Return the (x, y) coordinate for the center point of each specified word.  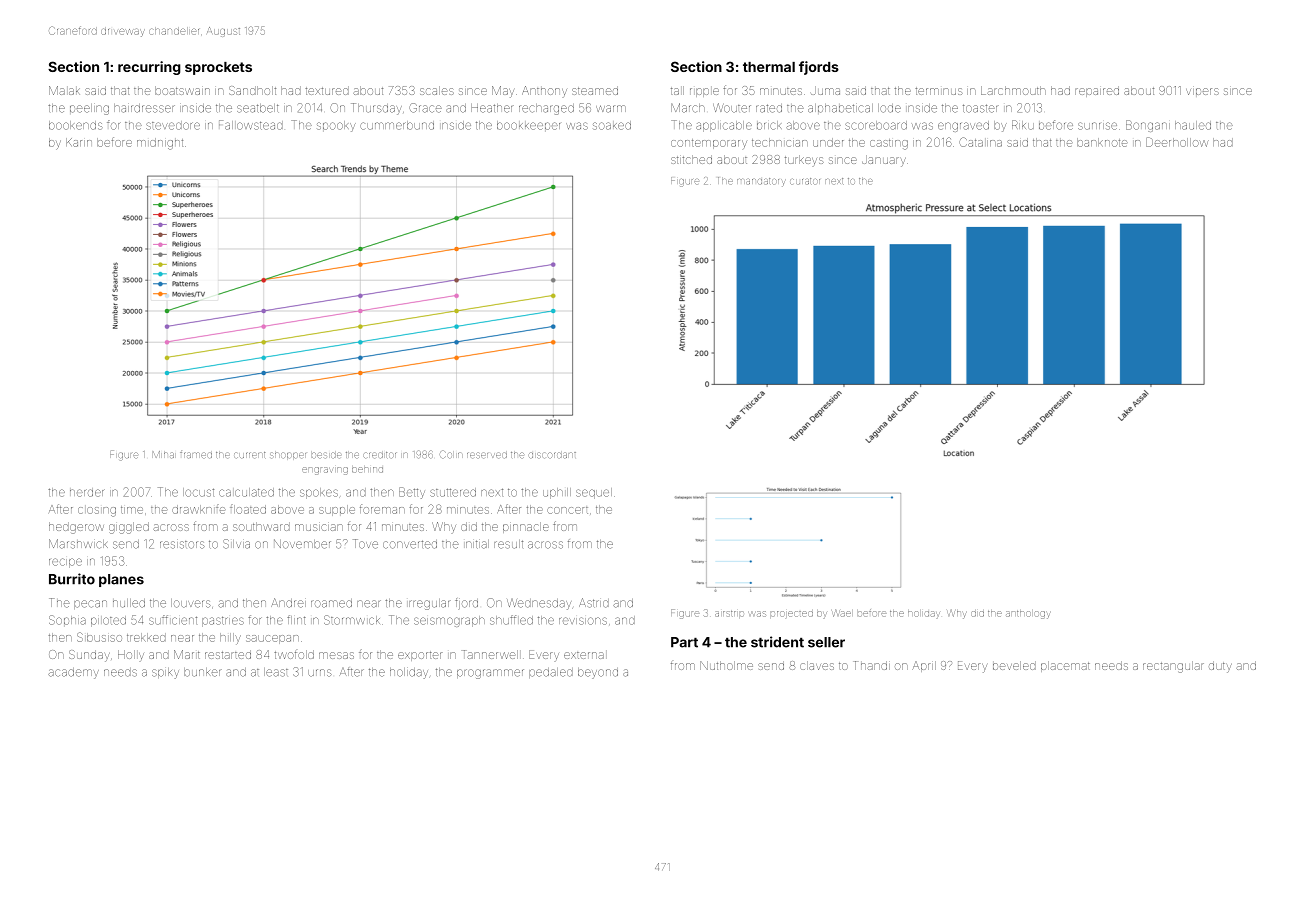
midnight (160, 144)
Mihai (163, 454)
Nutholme (726, 665)
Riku (1023, 125)
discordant (552, 455)
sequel (594, 493)
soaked (612, 125)
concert (567, 510)
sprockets (218, 68)
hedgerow (76, 528)
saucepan (272, 639)
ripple (704, 92)
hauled (1193, 125)
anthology (1028, 615)
